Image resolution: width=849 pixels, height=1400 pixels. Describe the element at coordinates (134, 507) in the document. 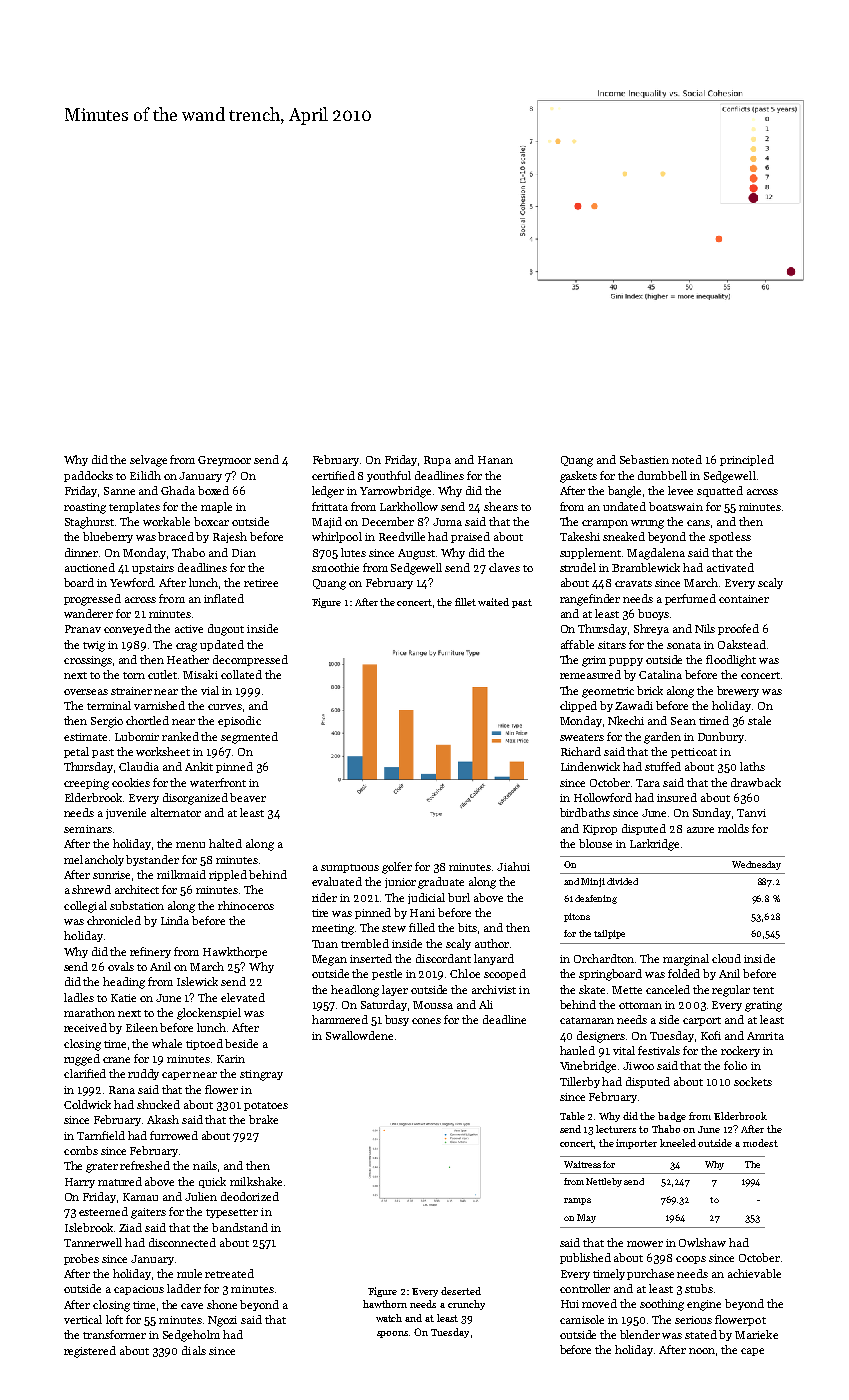

I see `templates` at that location.
